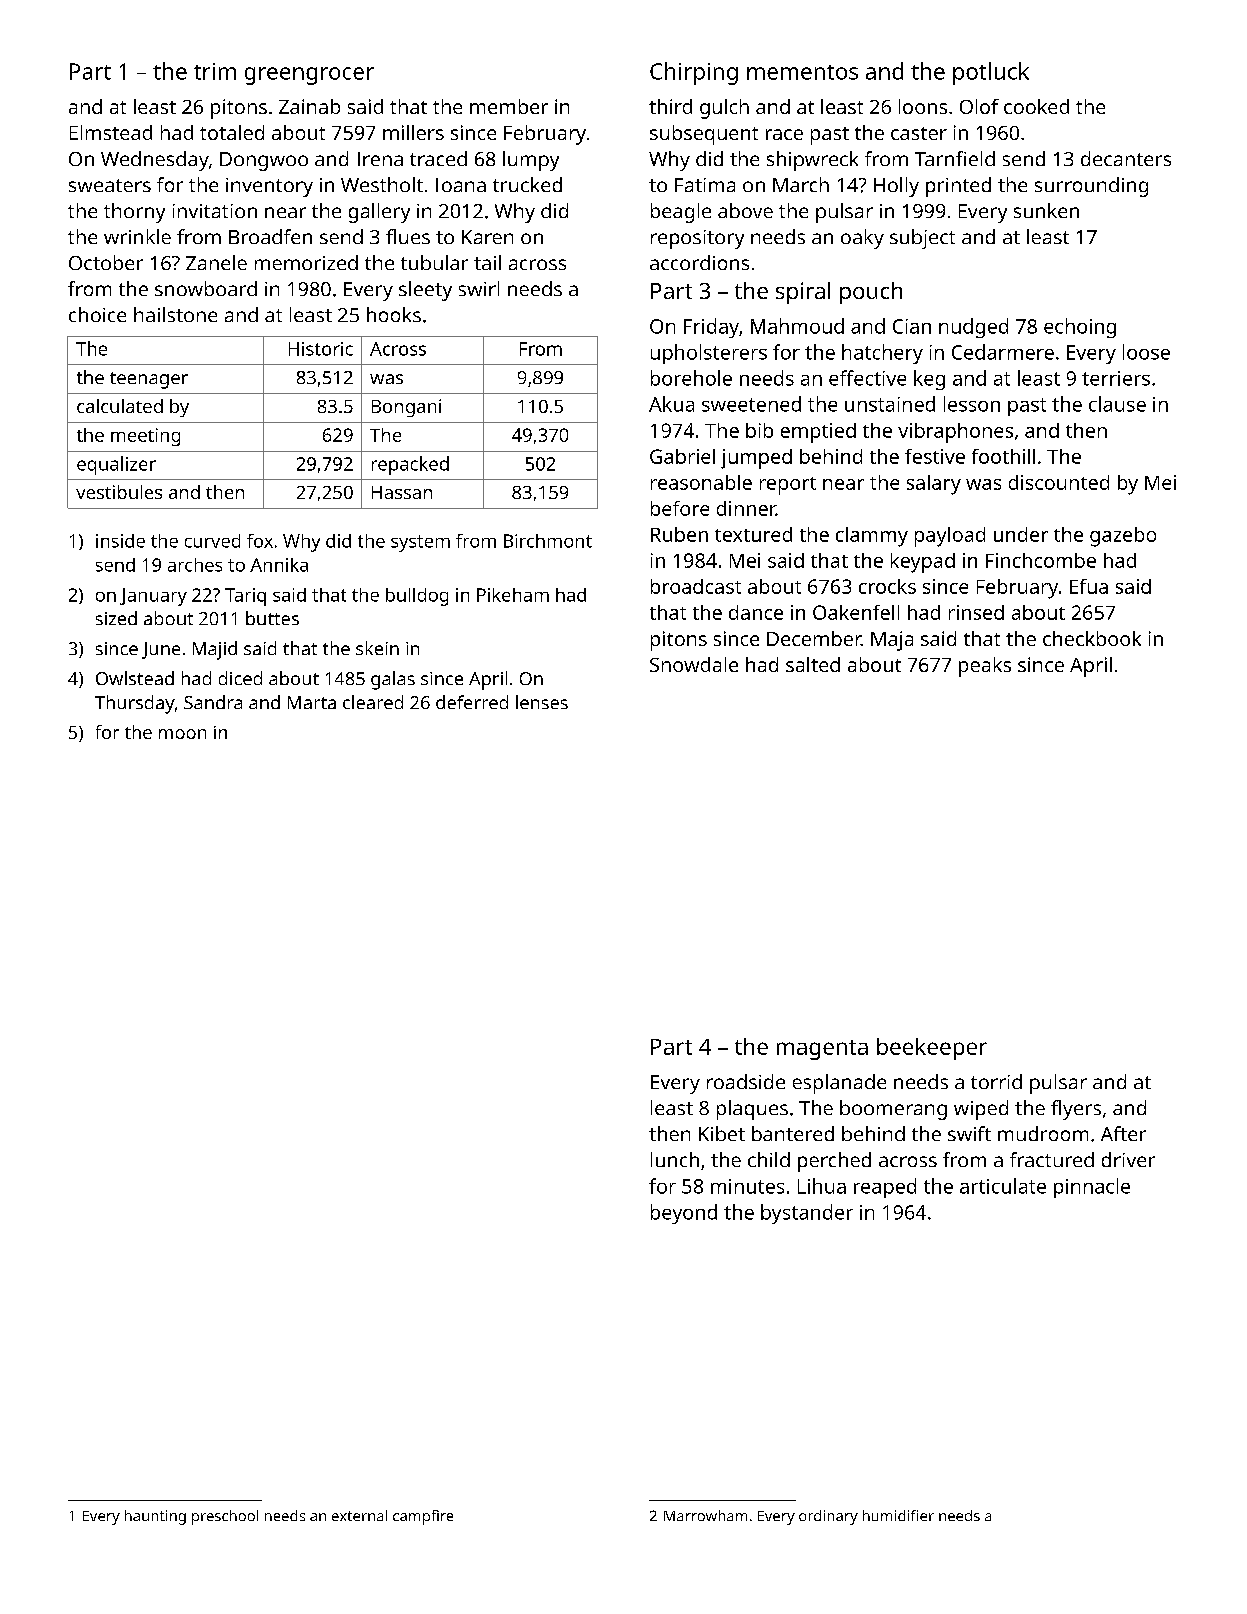 This page has width=1247, height=1614. I want to click on lenses, so click(542, 702).
